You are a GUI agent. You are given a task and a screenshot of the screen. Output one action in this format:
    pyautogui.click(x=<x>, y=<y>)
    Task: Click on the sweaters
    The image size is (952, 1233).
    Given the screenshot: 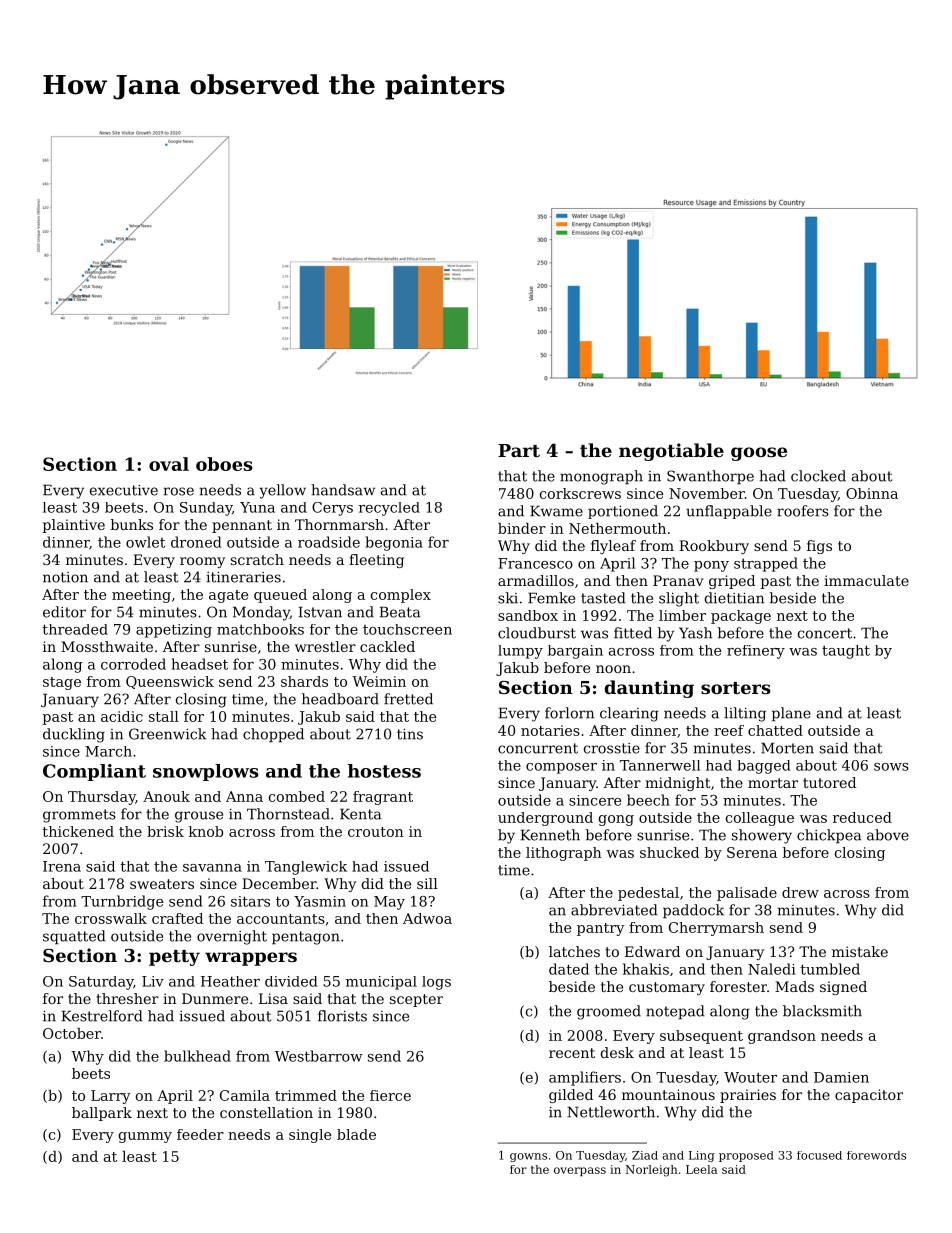 What is the action you would take?
    pyautogui.click(x=162, y=884)
